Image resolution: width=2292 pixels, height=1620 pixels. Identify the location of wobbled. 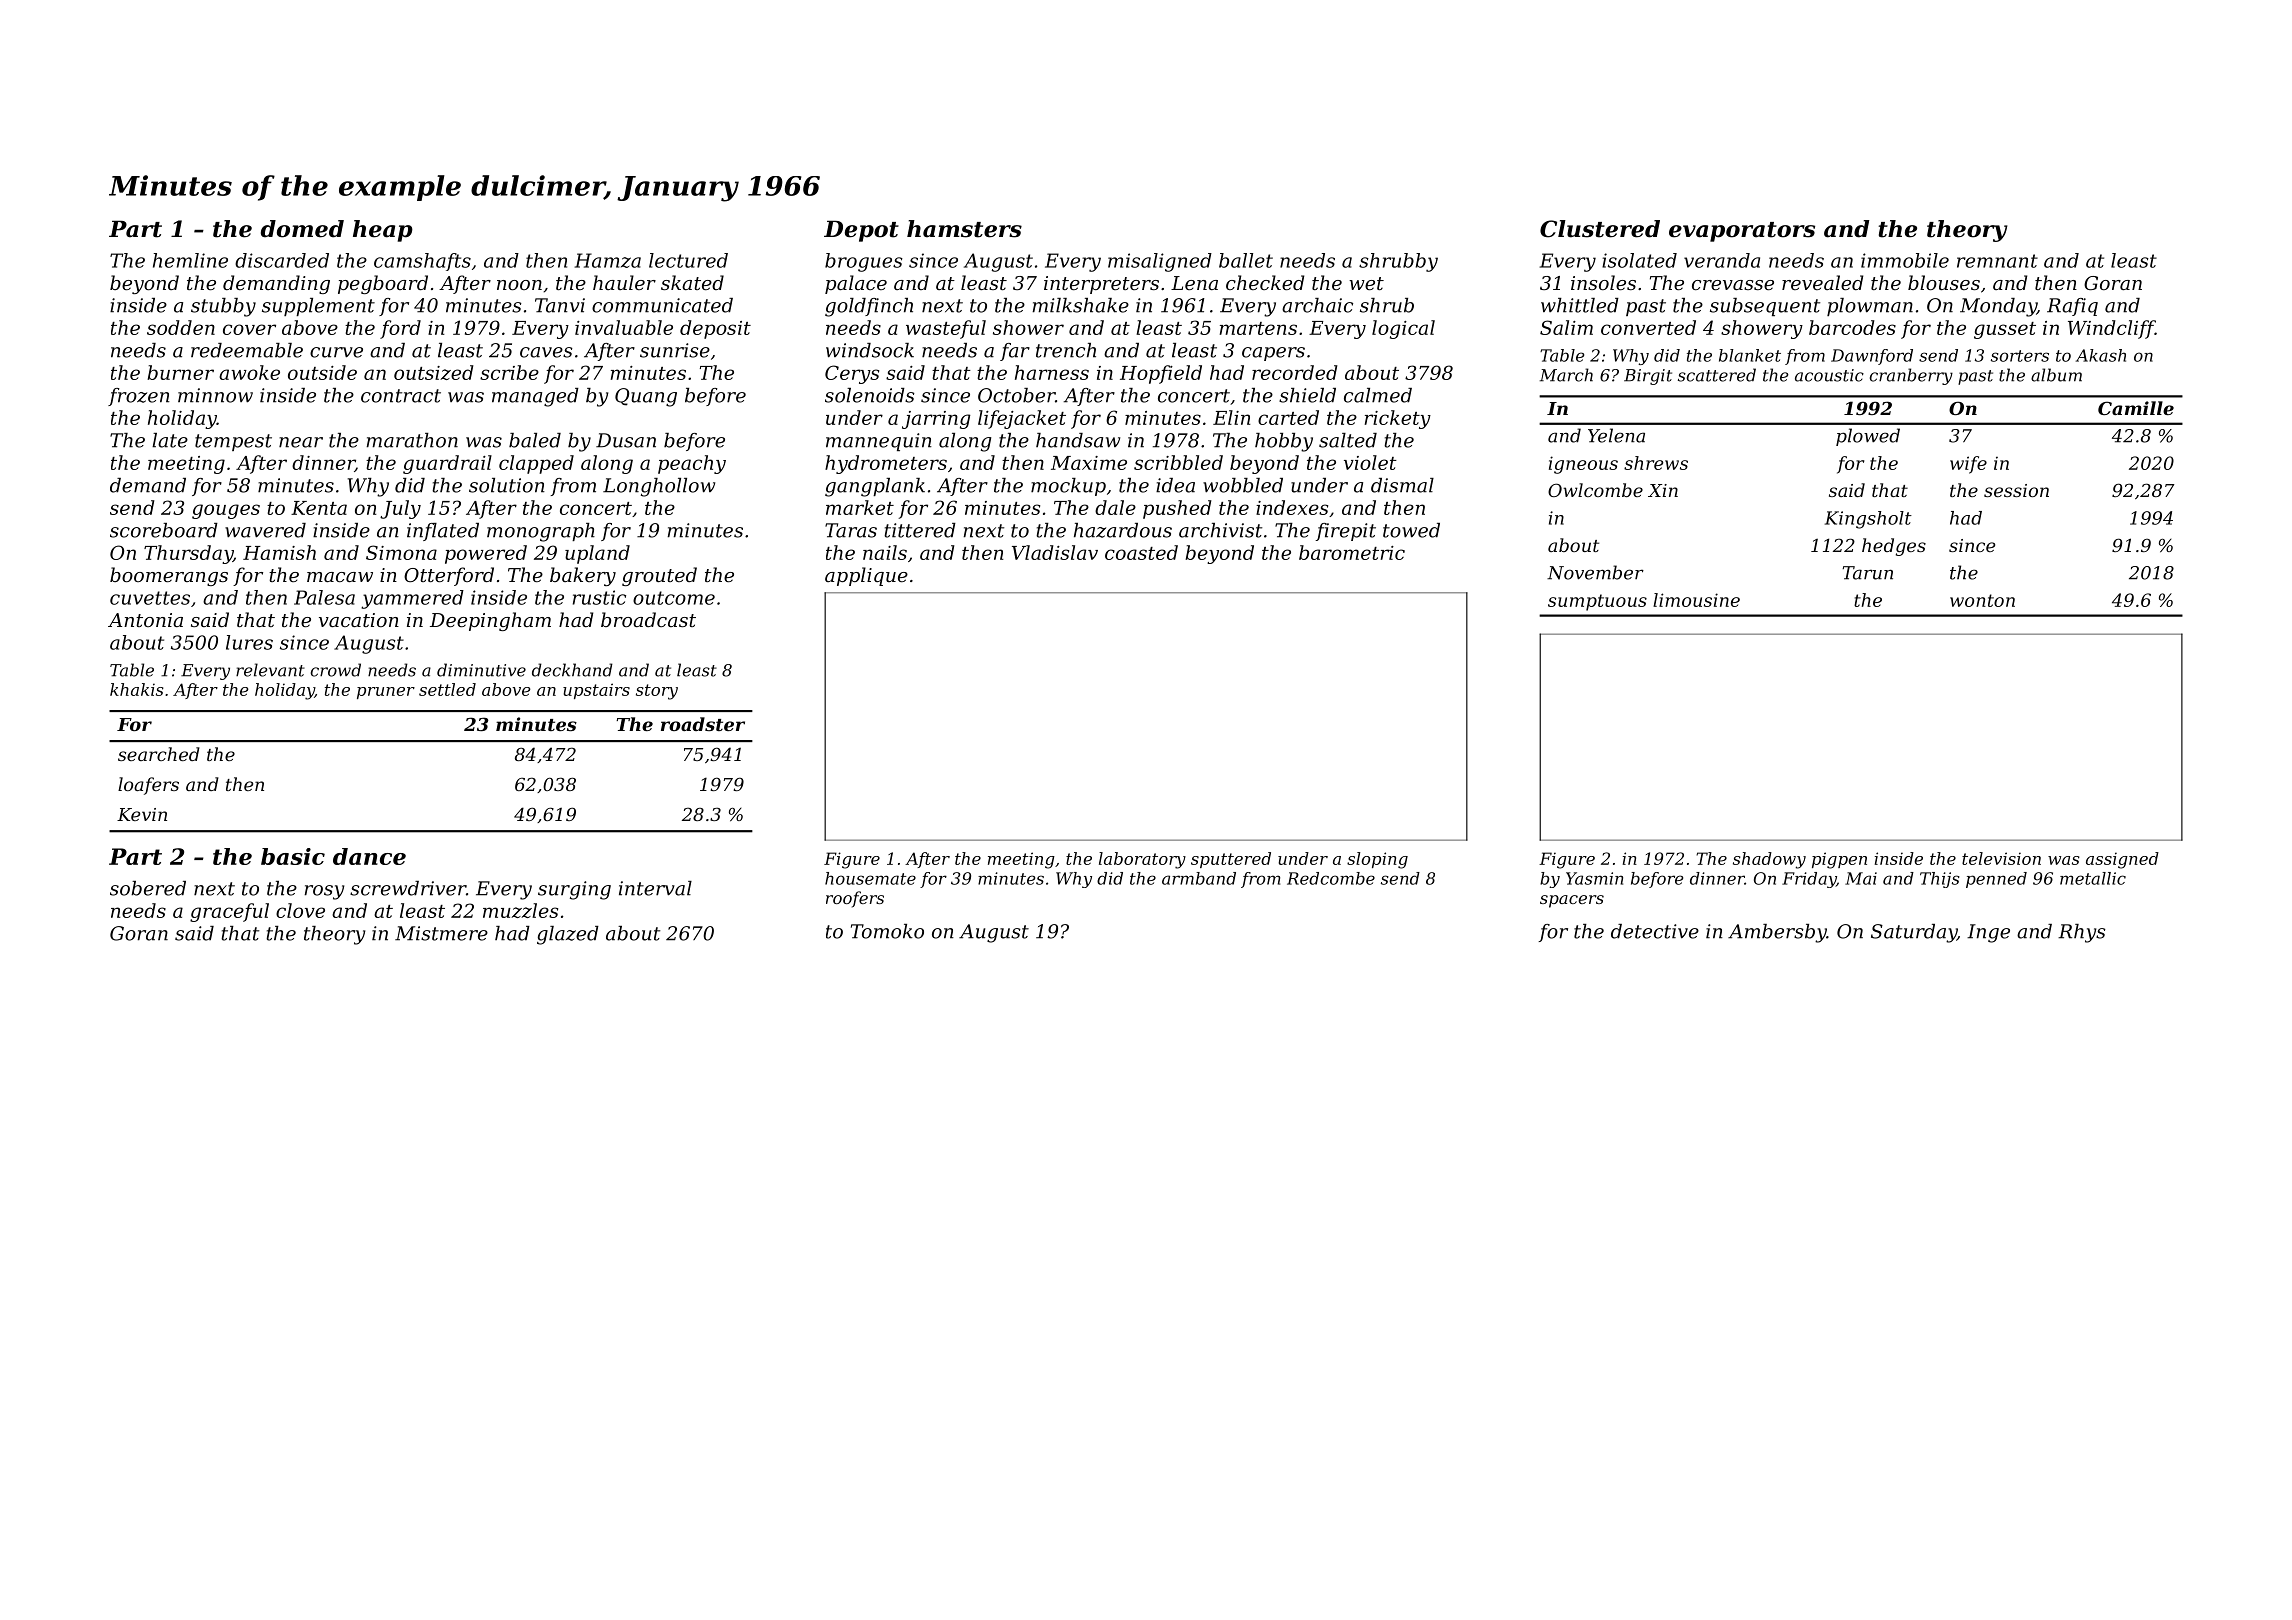
(1243, 485).
